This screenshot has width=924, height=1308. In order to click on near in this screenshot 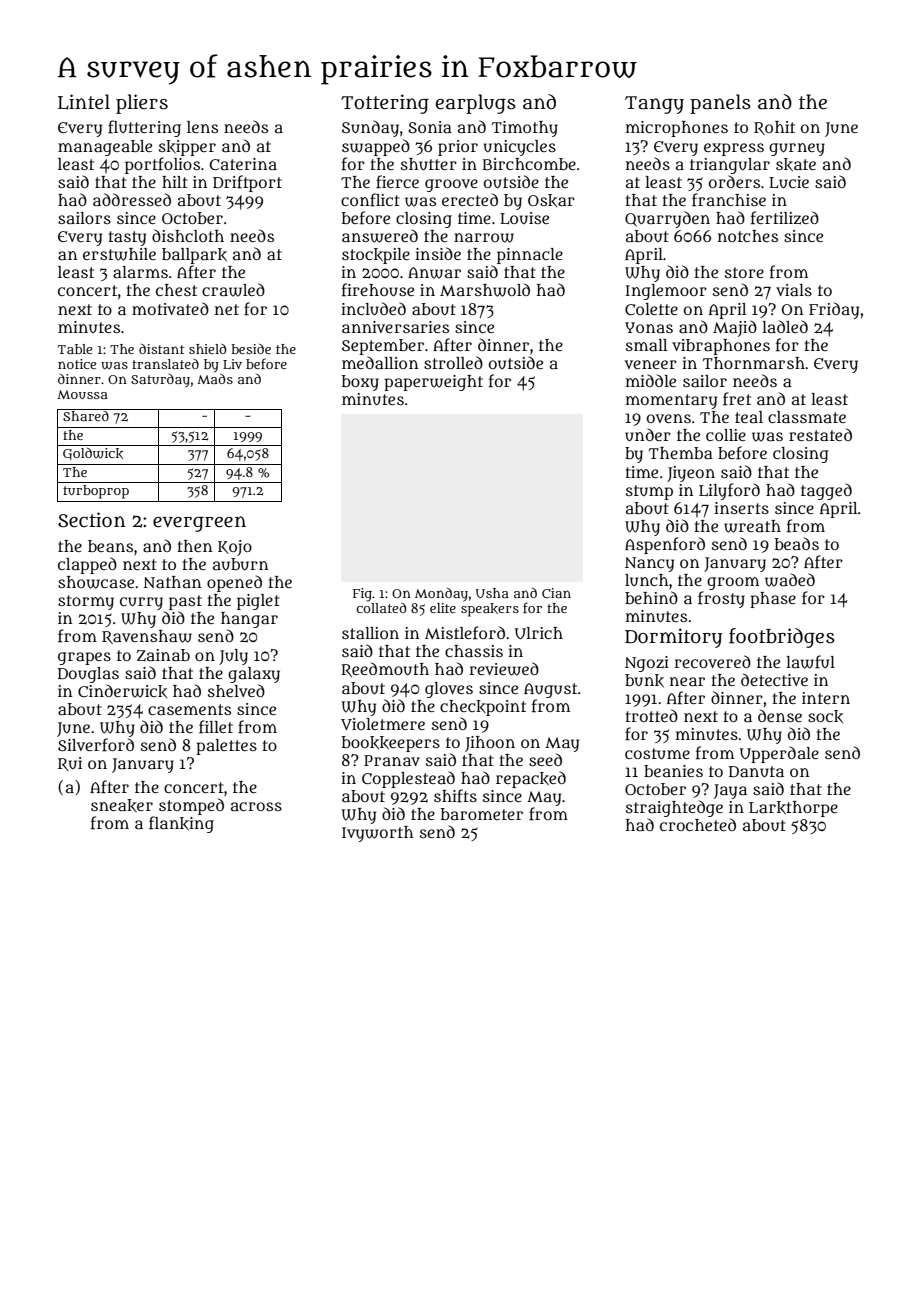, I will do `click(687, 681)`.
